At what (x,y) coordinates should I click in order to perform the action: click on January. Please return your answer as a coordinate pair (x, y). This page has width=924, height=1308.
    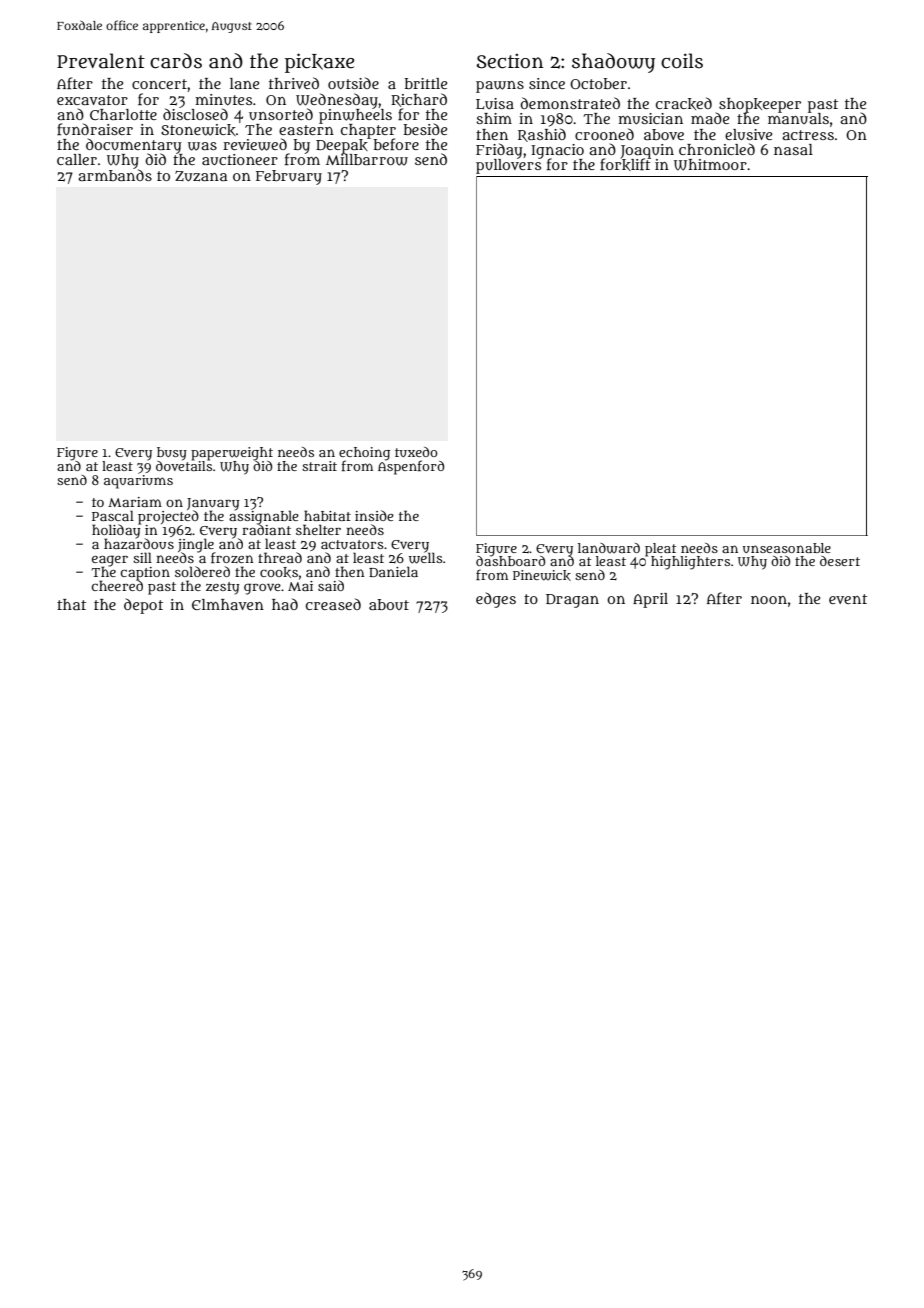
    Looking at the image, I should click on (213, 504).
